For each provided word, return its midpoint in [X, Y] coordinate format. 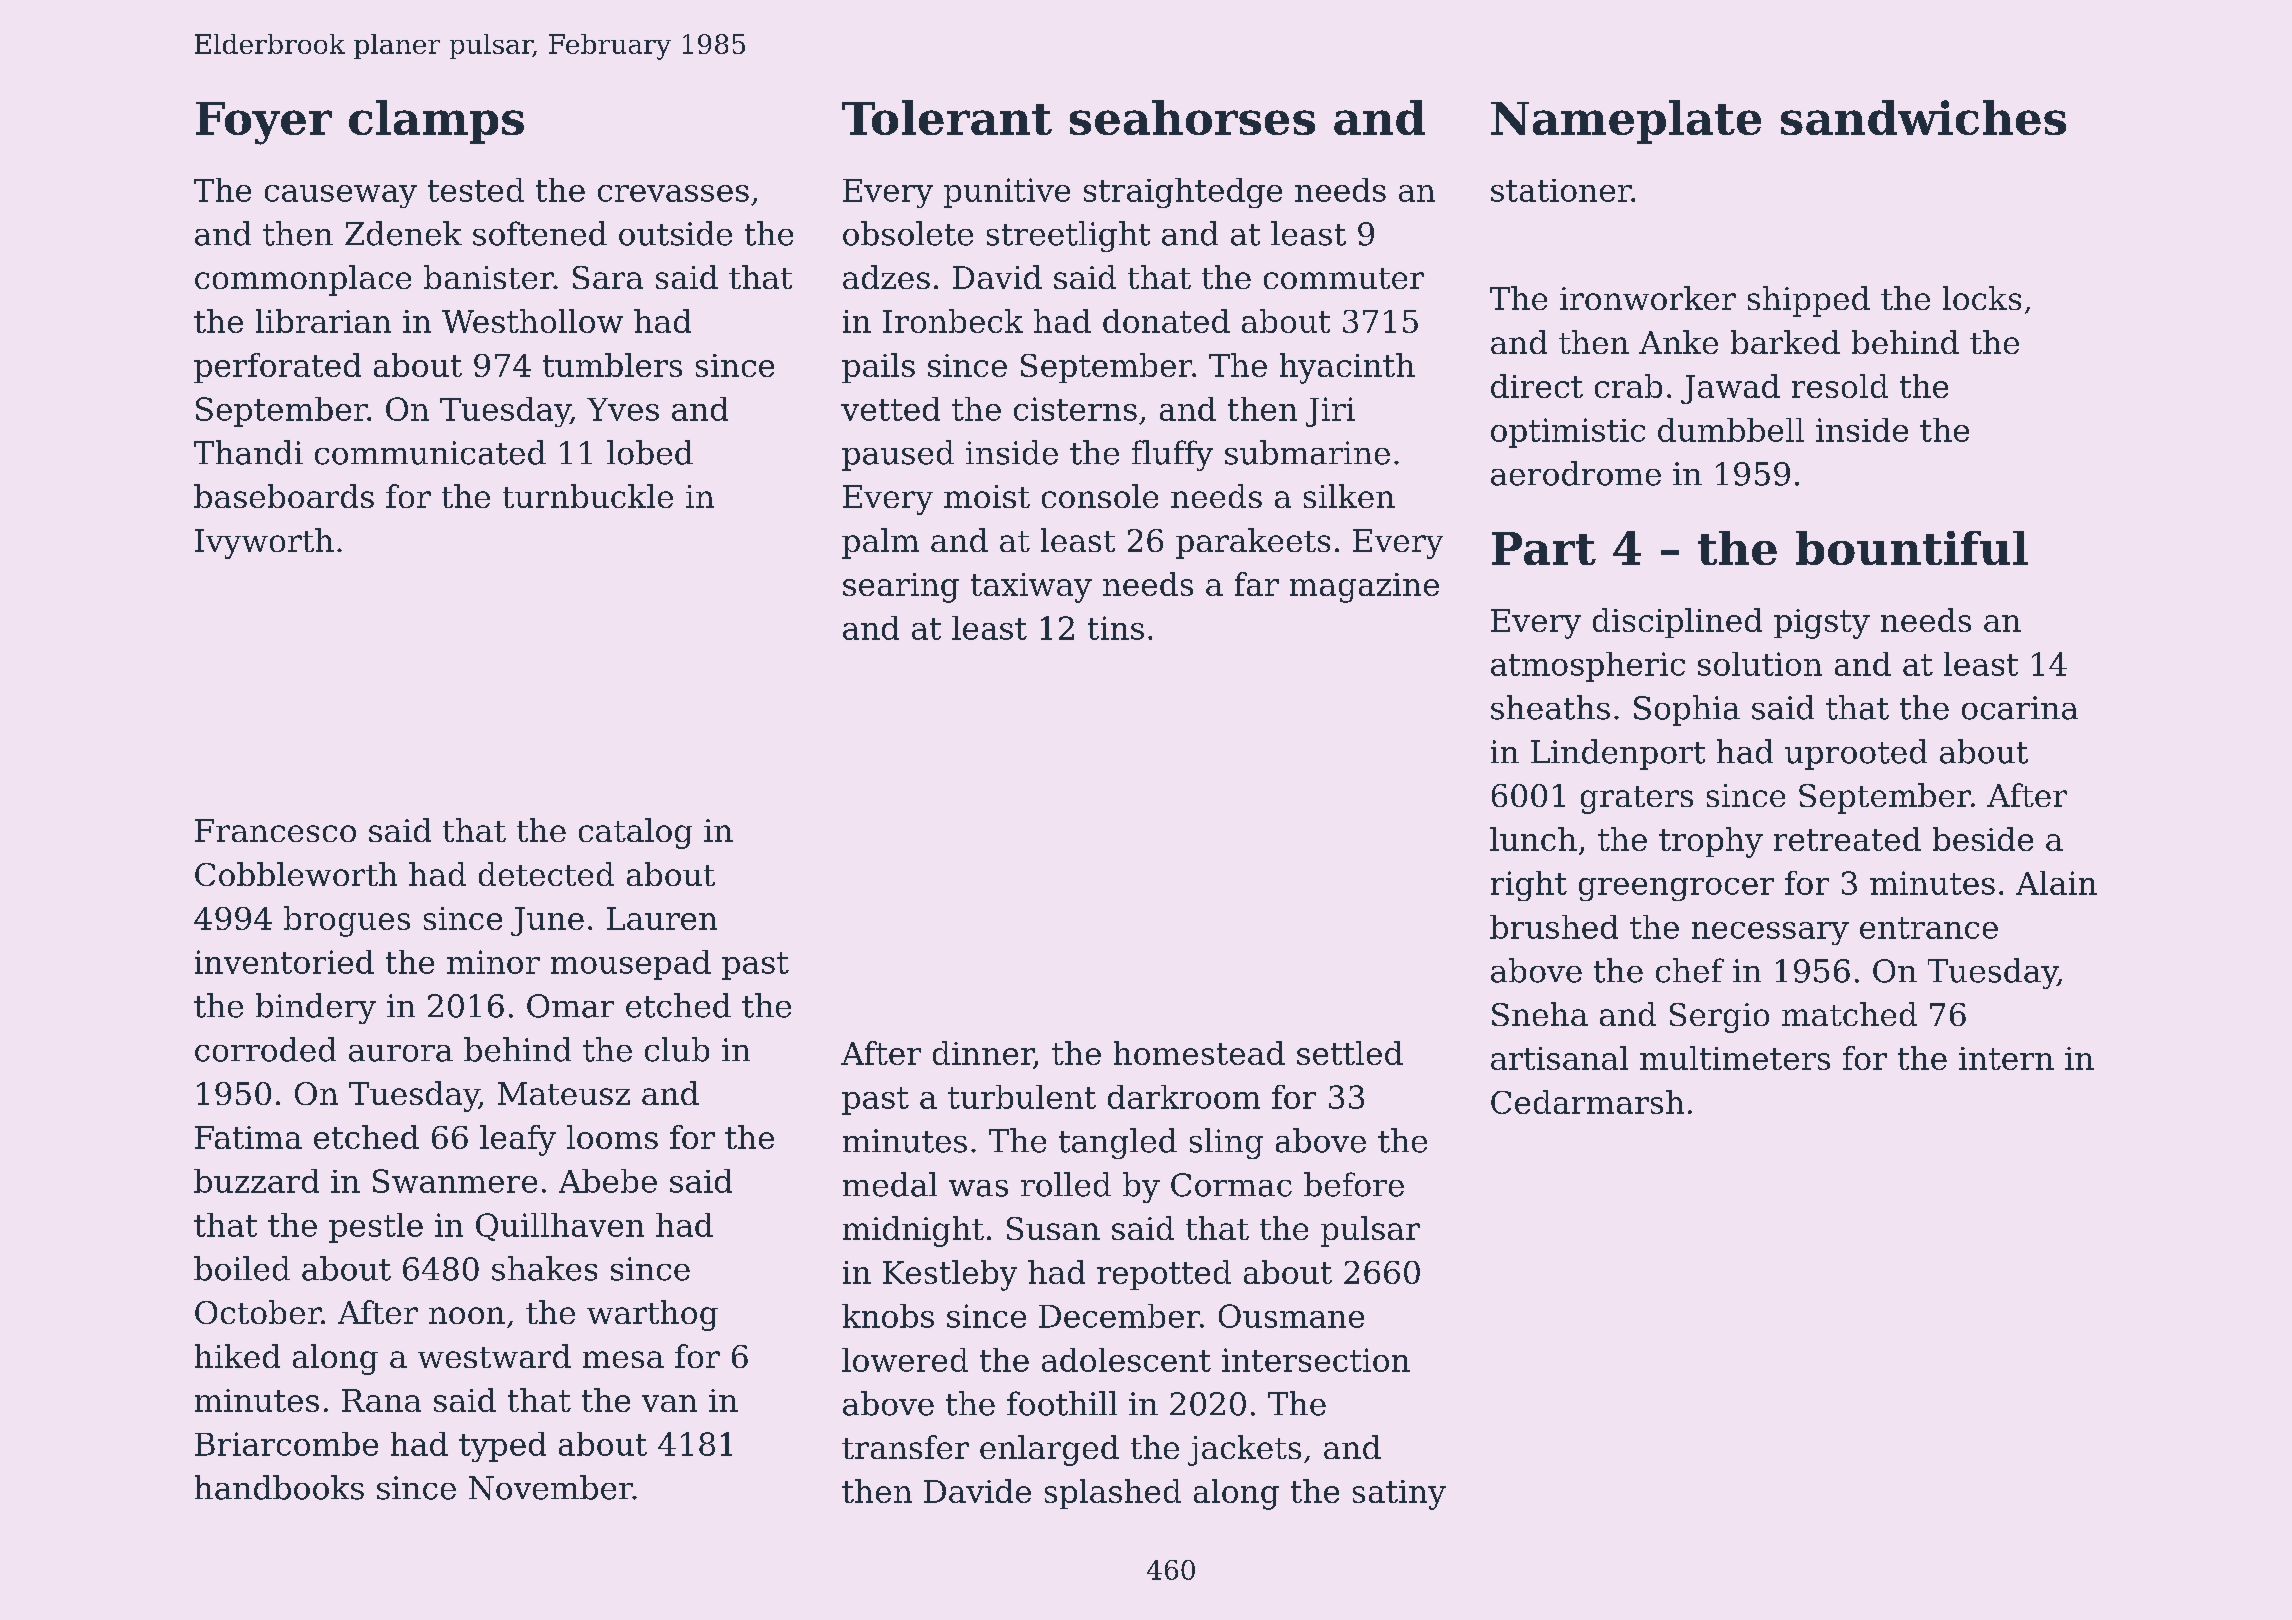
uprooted [1856, 754]
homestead [1199, 1053]
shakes [544, 1268]
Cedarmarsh [1587, 1102]
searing [901, 588]
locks [1982, 298]
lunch [1533, 839]
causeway [341, 196]
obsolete [908, 233]
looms [612, 1137]
